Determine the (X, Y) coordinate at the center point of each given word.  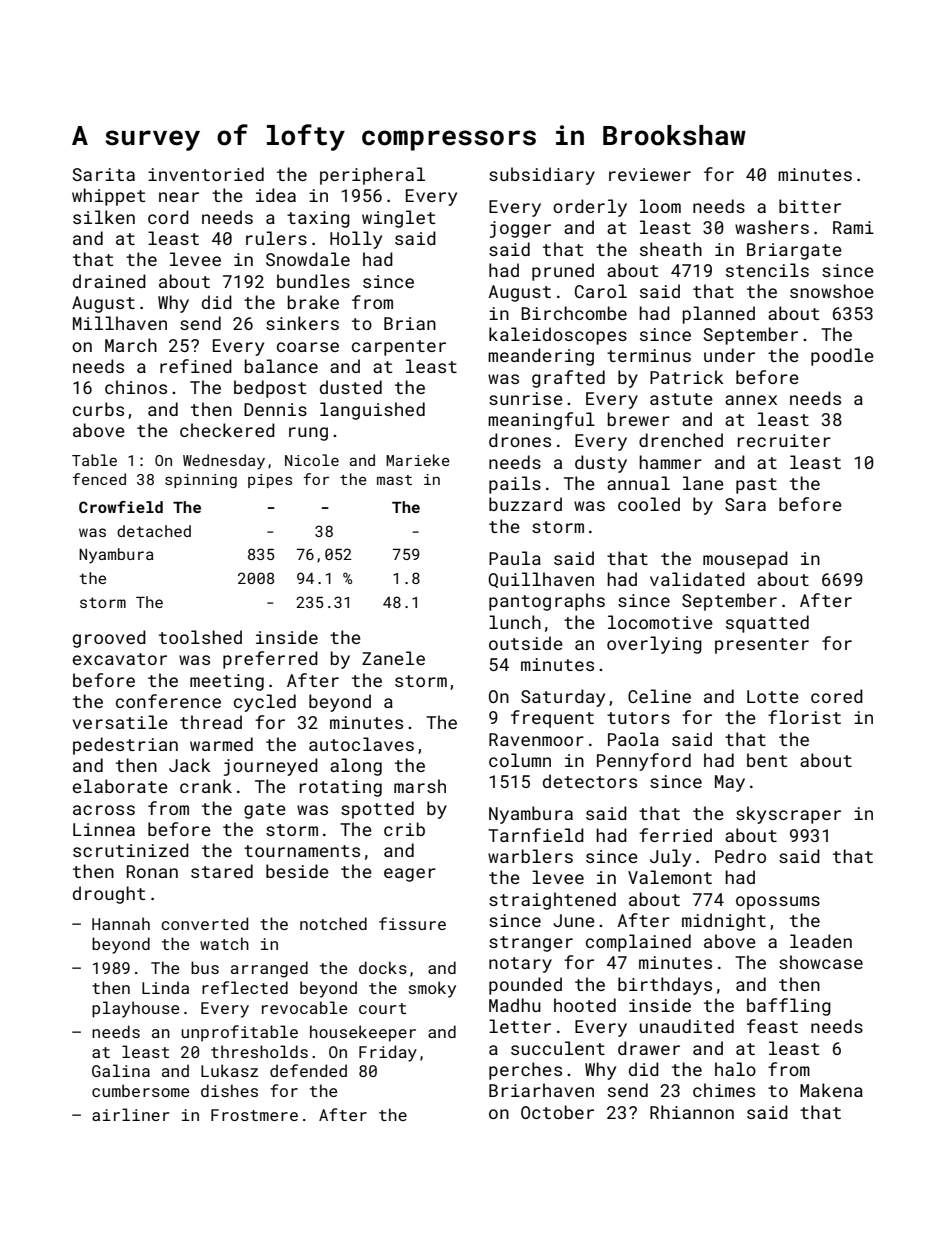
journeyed (271, 767)
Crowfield (121, 507)
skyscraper (788, 815)
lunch (515, 622)
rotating (341, 788)
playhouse (135, 1009)
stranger (531, 944)
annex (751, 400)
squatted (767, 624)
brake (313, 302)
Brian (410, 323)
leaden (821, 941)
